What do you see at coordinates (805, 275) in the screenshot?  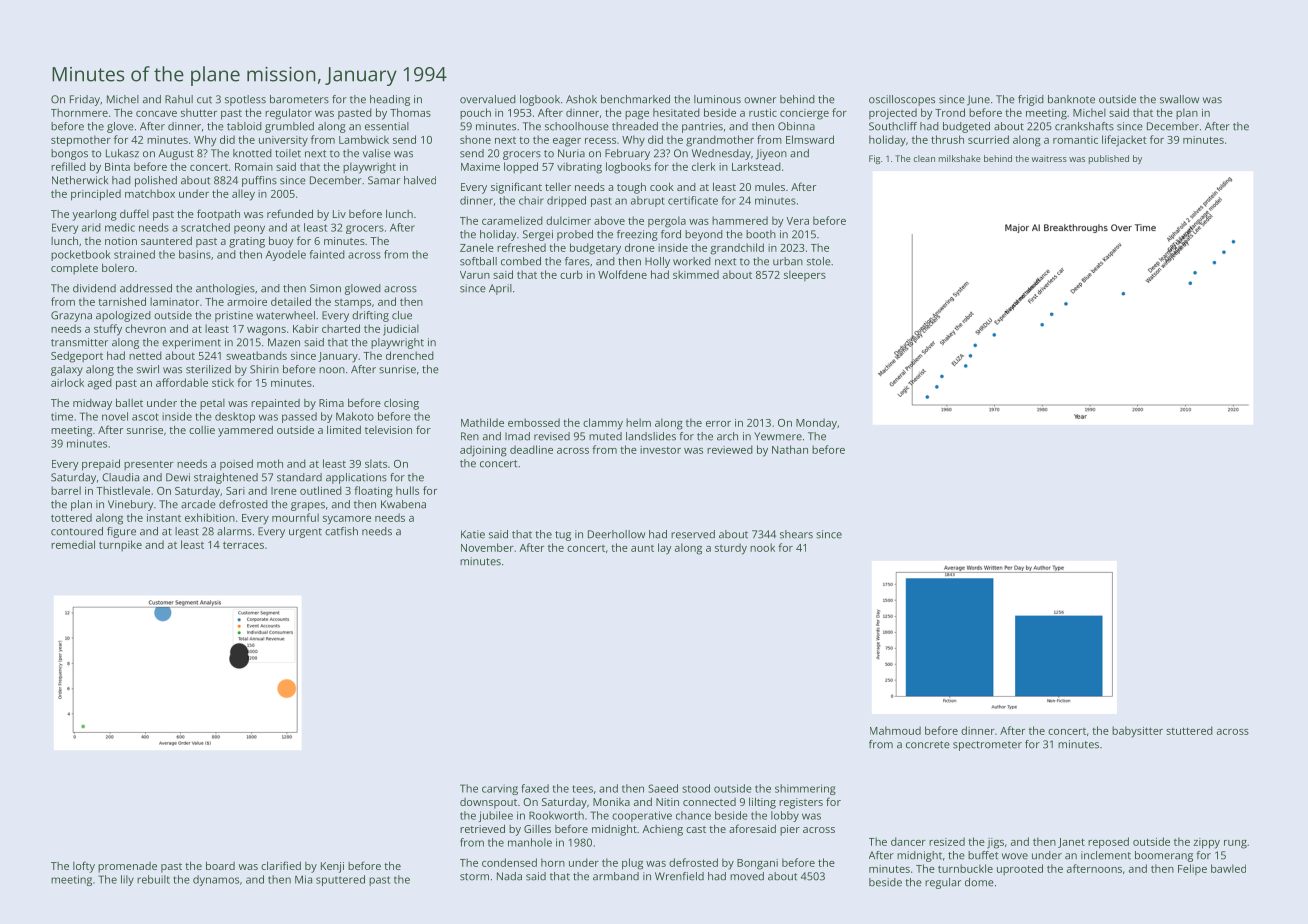 I see `sleepers` at bounding box center [805, 275].
